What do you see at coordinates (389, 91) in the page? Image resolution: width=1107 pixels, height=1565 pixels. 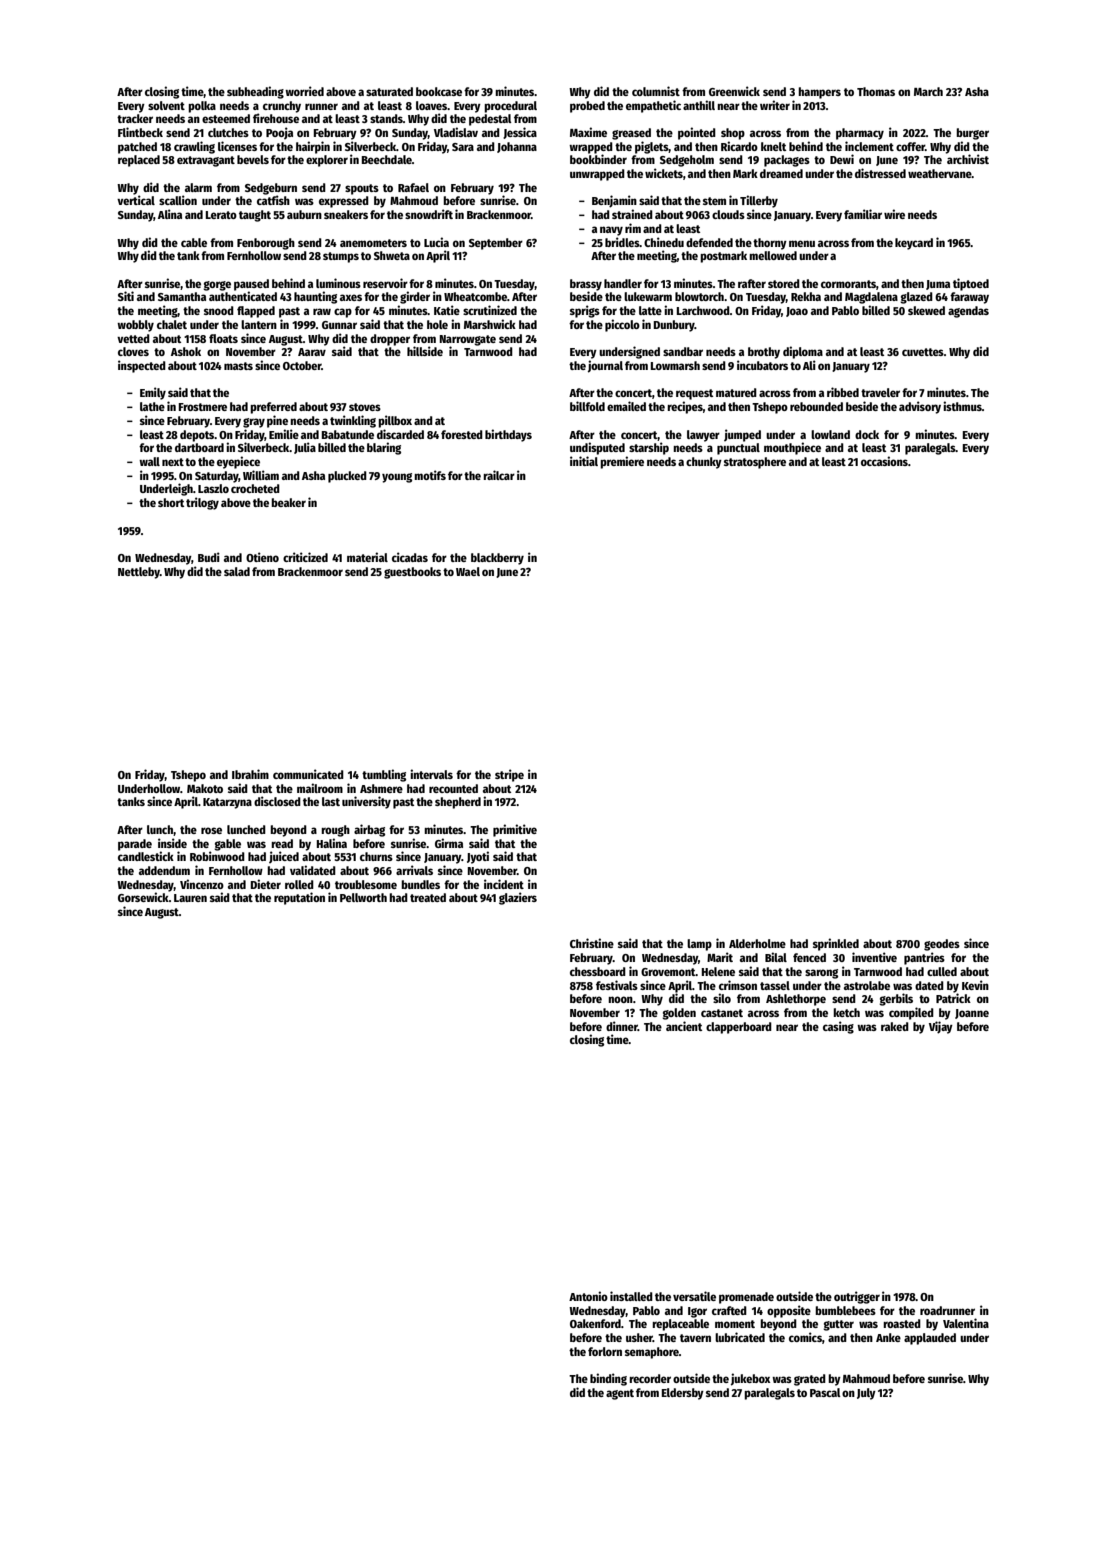 I see `saturated` at bounding box center [389, 91].
